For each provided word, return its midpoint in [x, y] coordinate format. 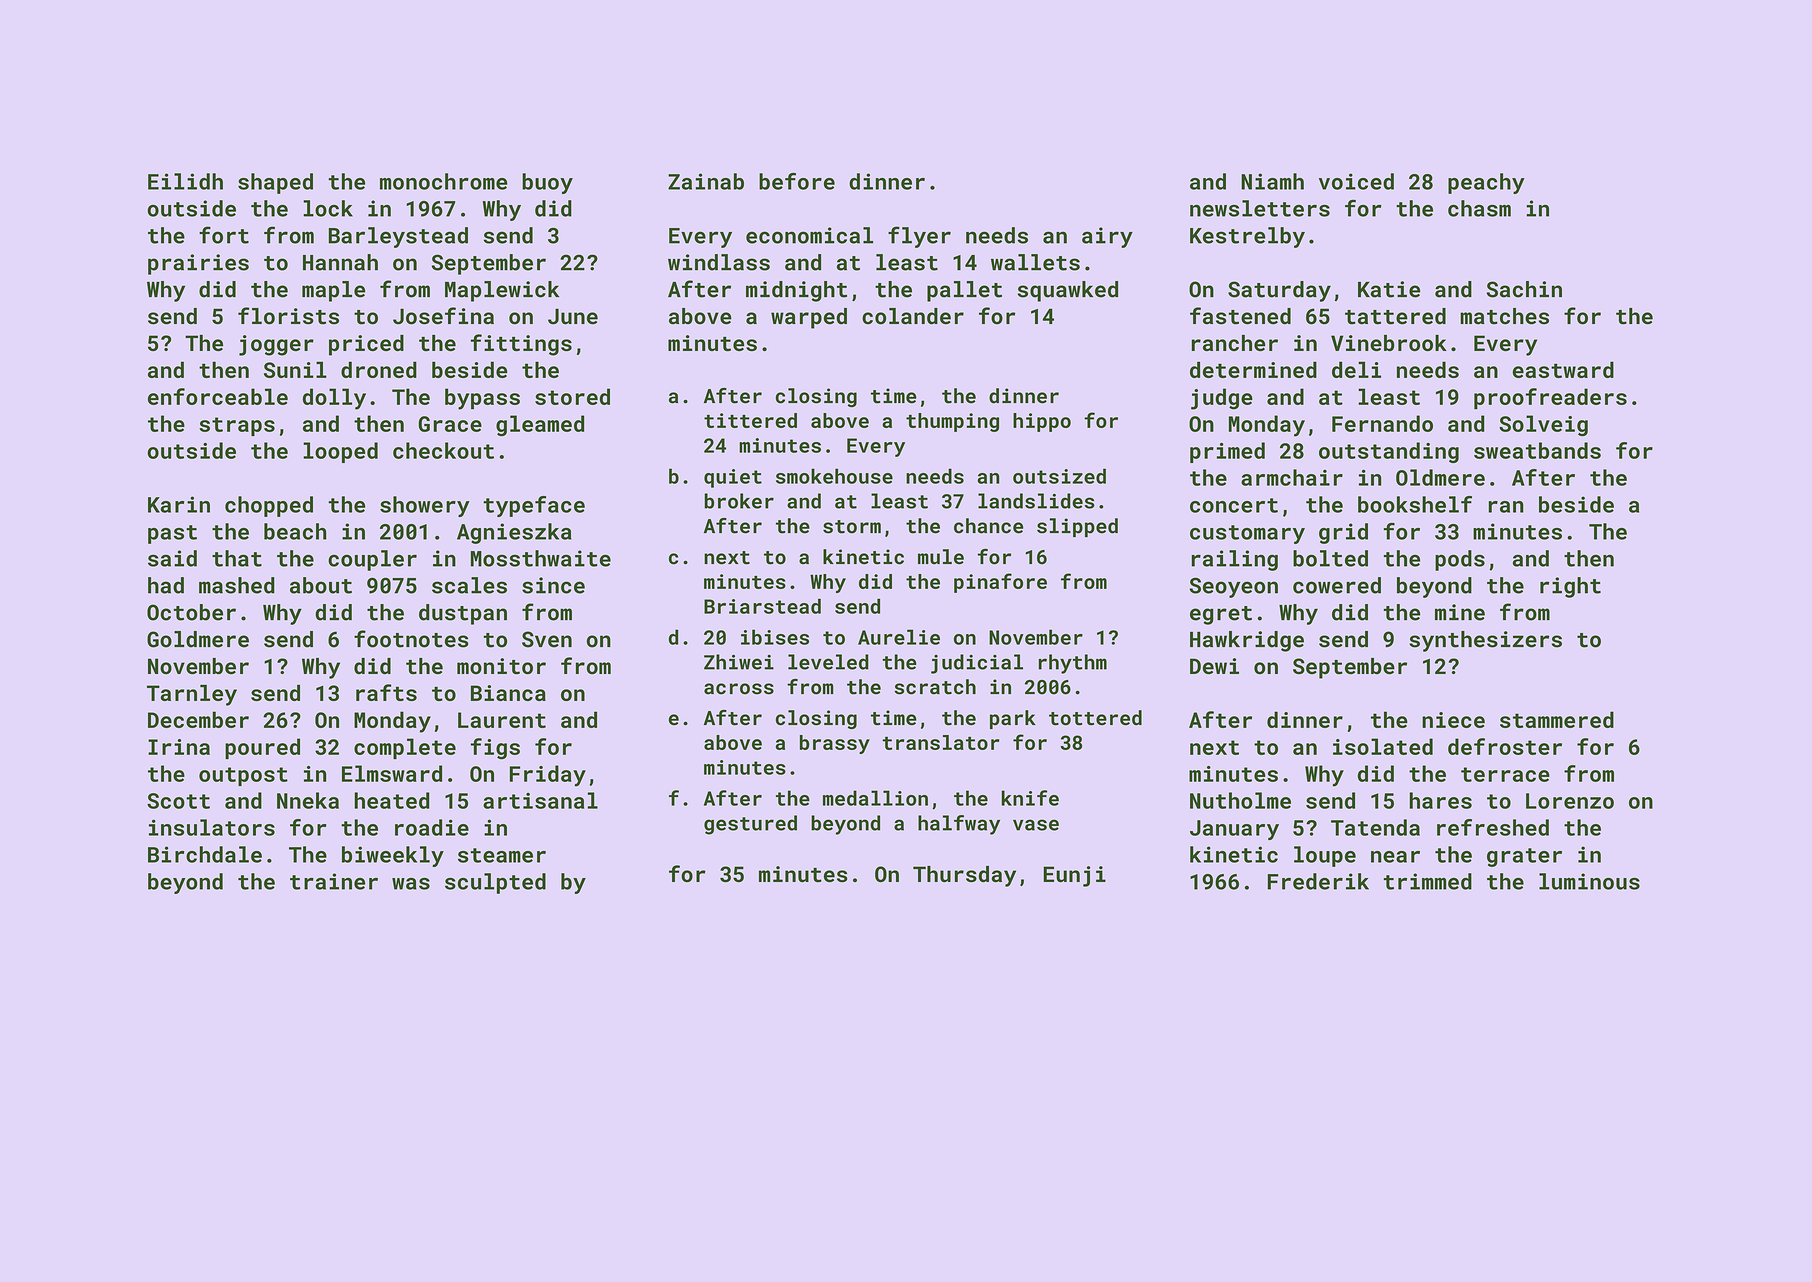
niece [1453, 720]
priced [366, 345]
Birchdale [205, 854]
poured [262, 748]
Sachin [1524, 289]
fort [224, 235]
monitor [501, 666]
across [739, 689]
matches [1504, 316]
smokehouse [834, 476]
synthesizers [1485, 641]
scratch [935, 687]
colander [913, 316]
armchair [1292, 477]
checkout [443, 450]
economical [809, 235]
